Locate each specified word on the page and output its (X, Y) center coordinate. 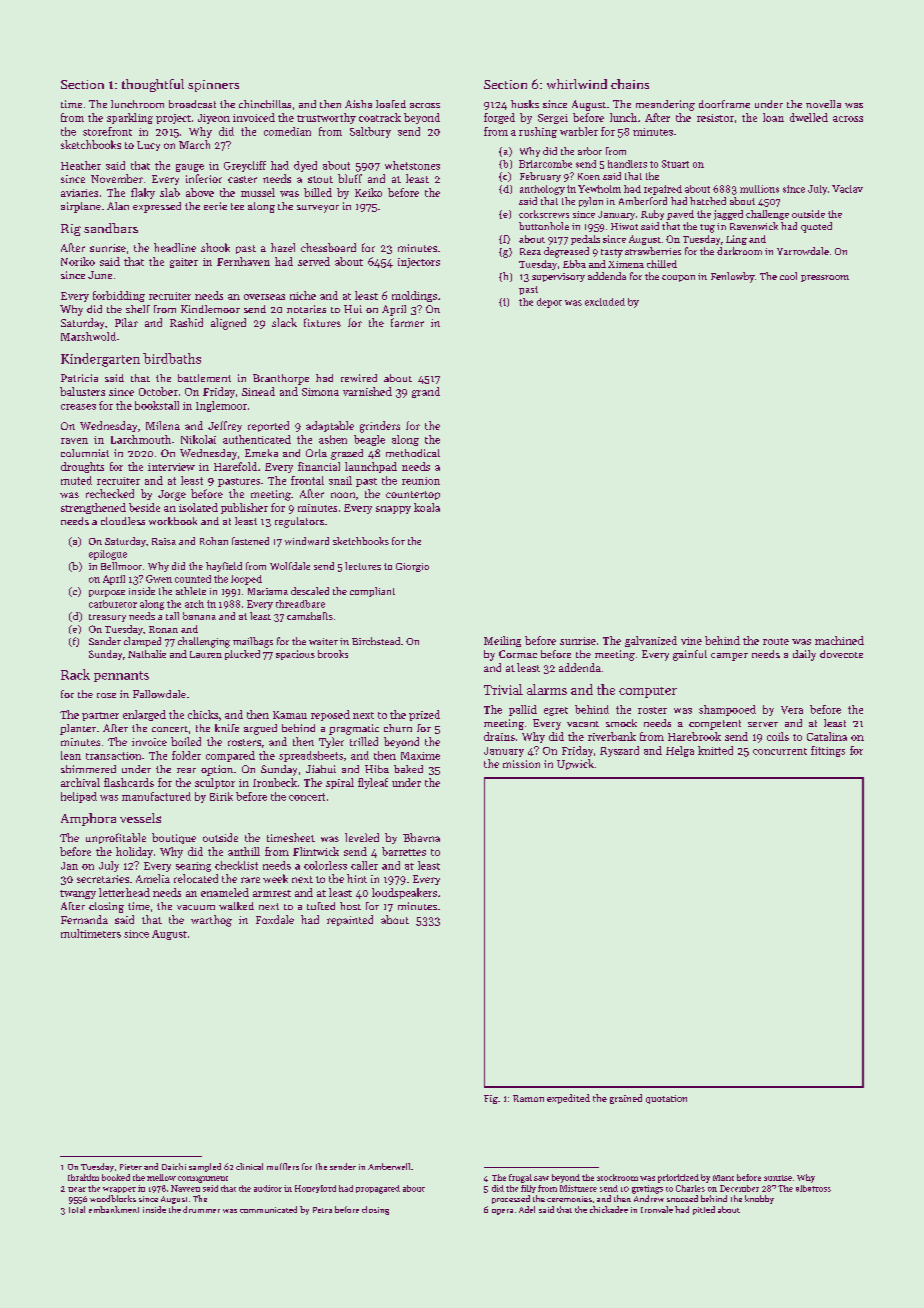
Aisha (358, 104)
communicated (268, 1209)
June (100, 275)
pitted (704, 1210)
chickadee (609, 1209)
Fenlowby (733, 277)
